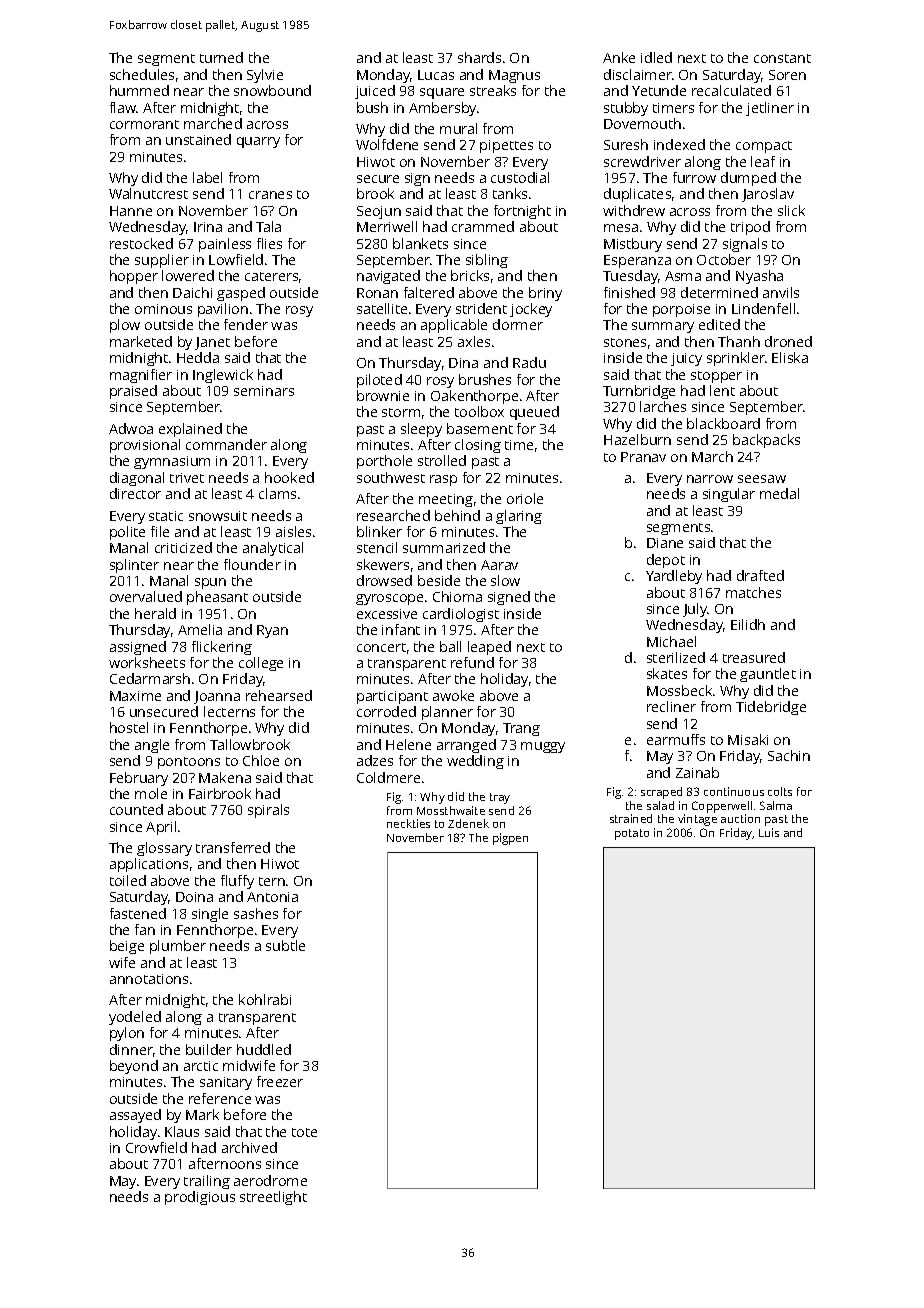 The width and height of the screenshot is (924, 1308). Describe the element at coordinates (207, 177) in the screenshot. I see `label` at that location.
